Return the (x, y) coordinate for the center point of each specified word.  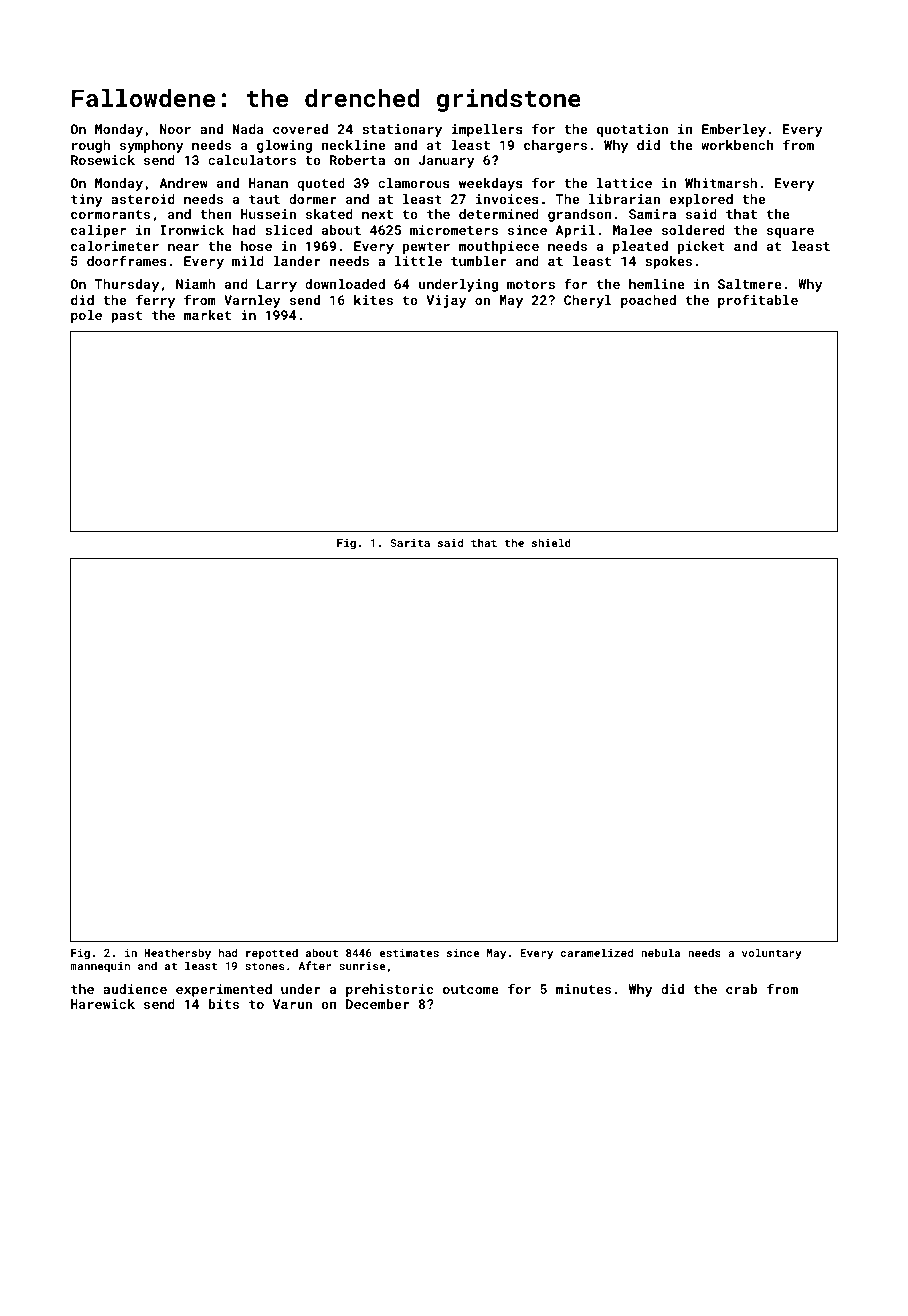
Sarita (410, 543)
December (378, 1004)
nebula (660, 952)
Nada (248, 129)
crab (741, 989)
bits (223, 1004)
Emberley (734, 130)
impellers (487, 130)
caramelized (597, 952)
